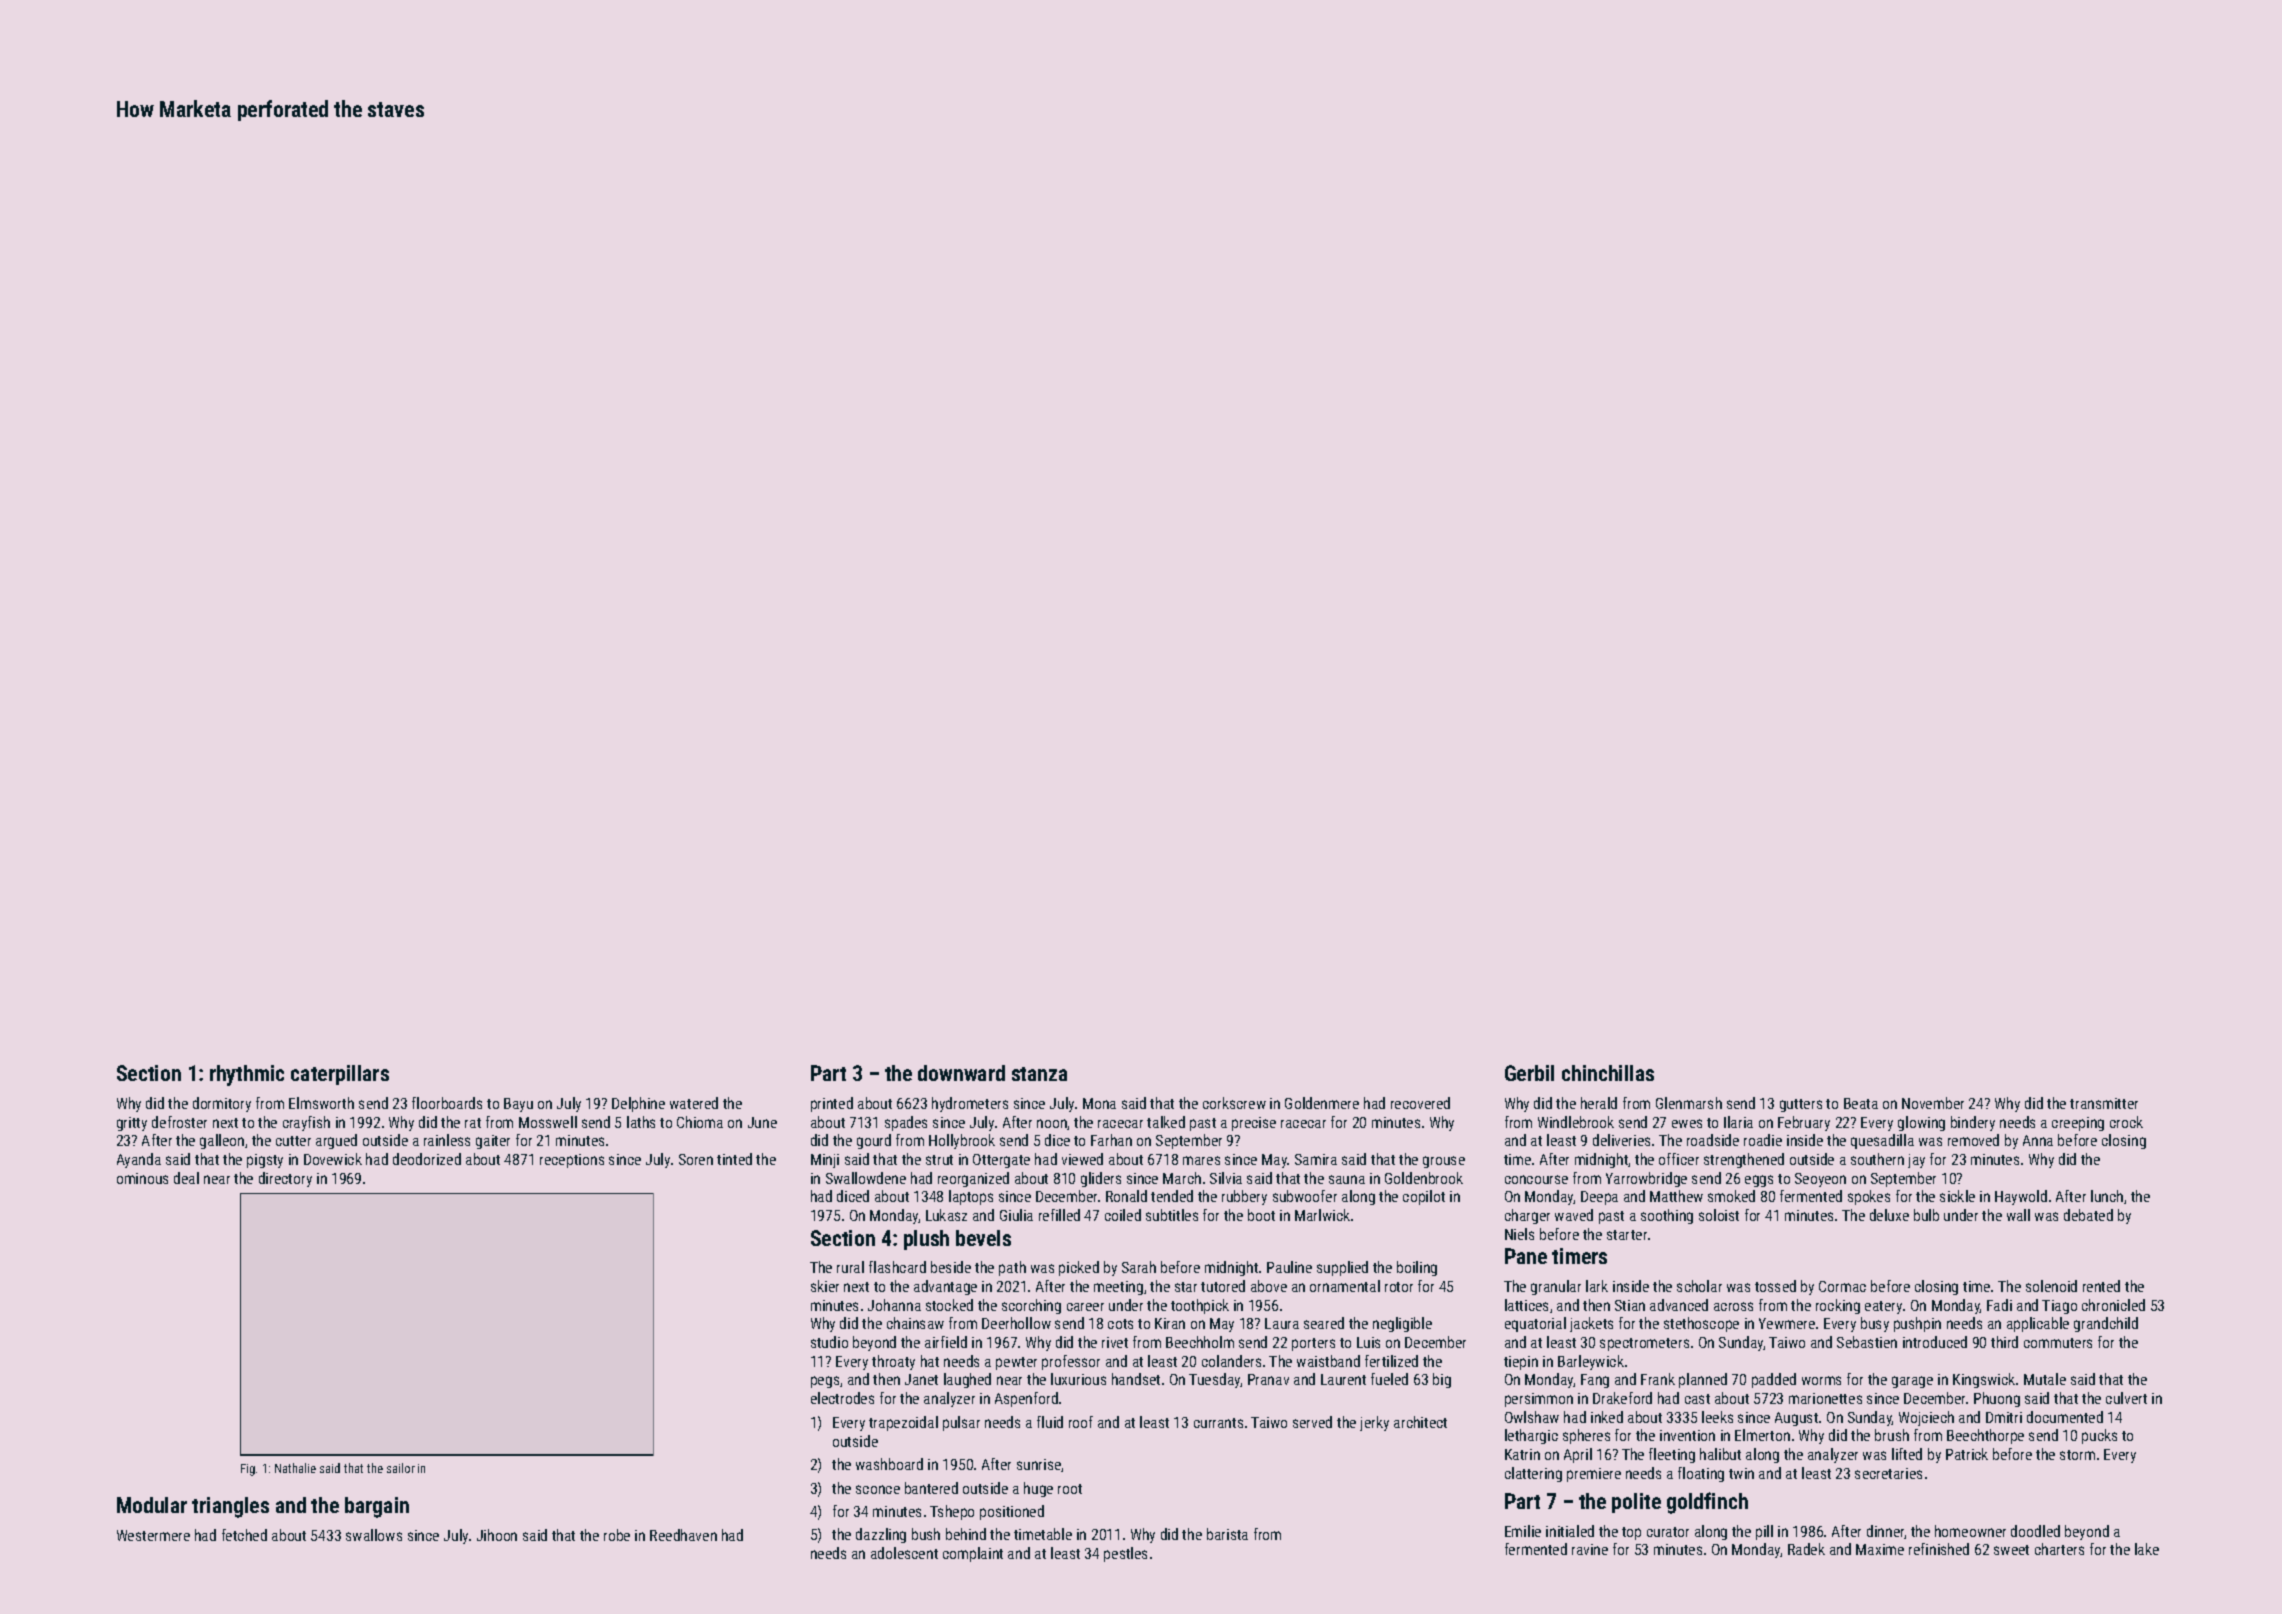 The height and width of the image is (1614, 2282). What do you see at coordinates (1529, 1073) in the image?
I see `Gerbil` at bounding box center [1529, 1073].
